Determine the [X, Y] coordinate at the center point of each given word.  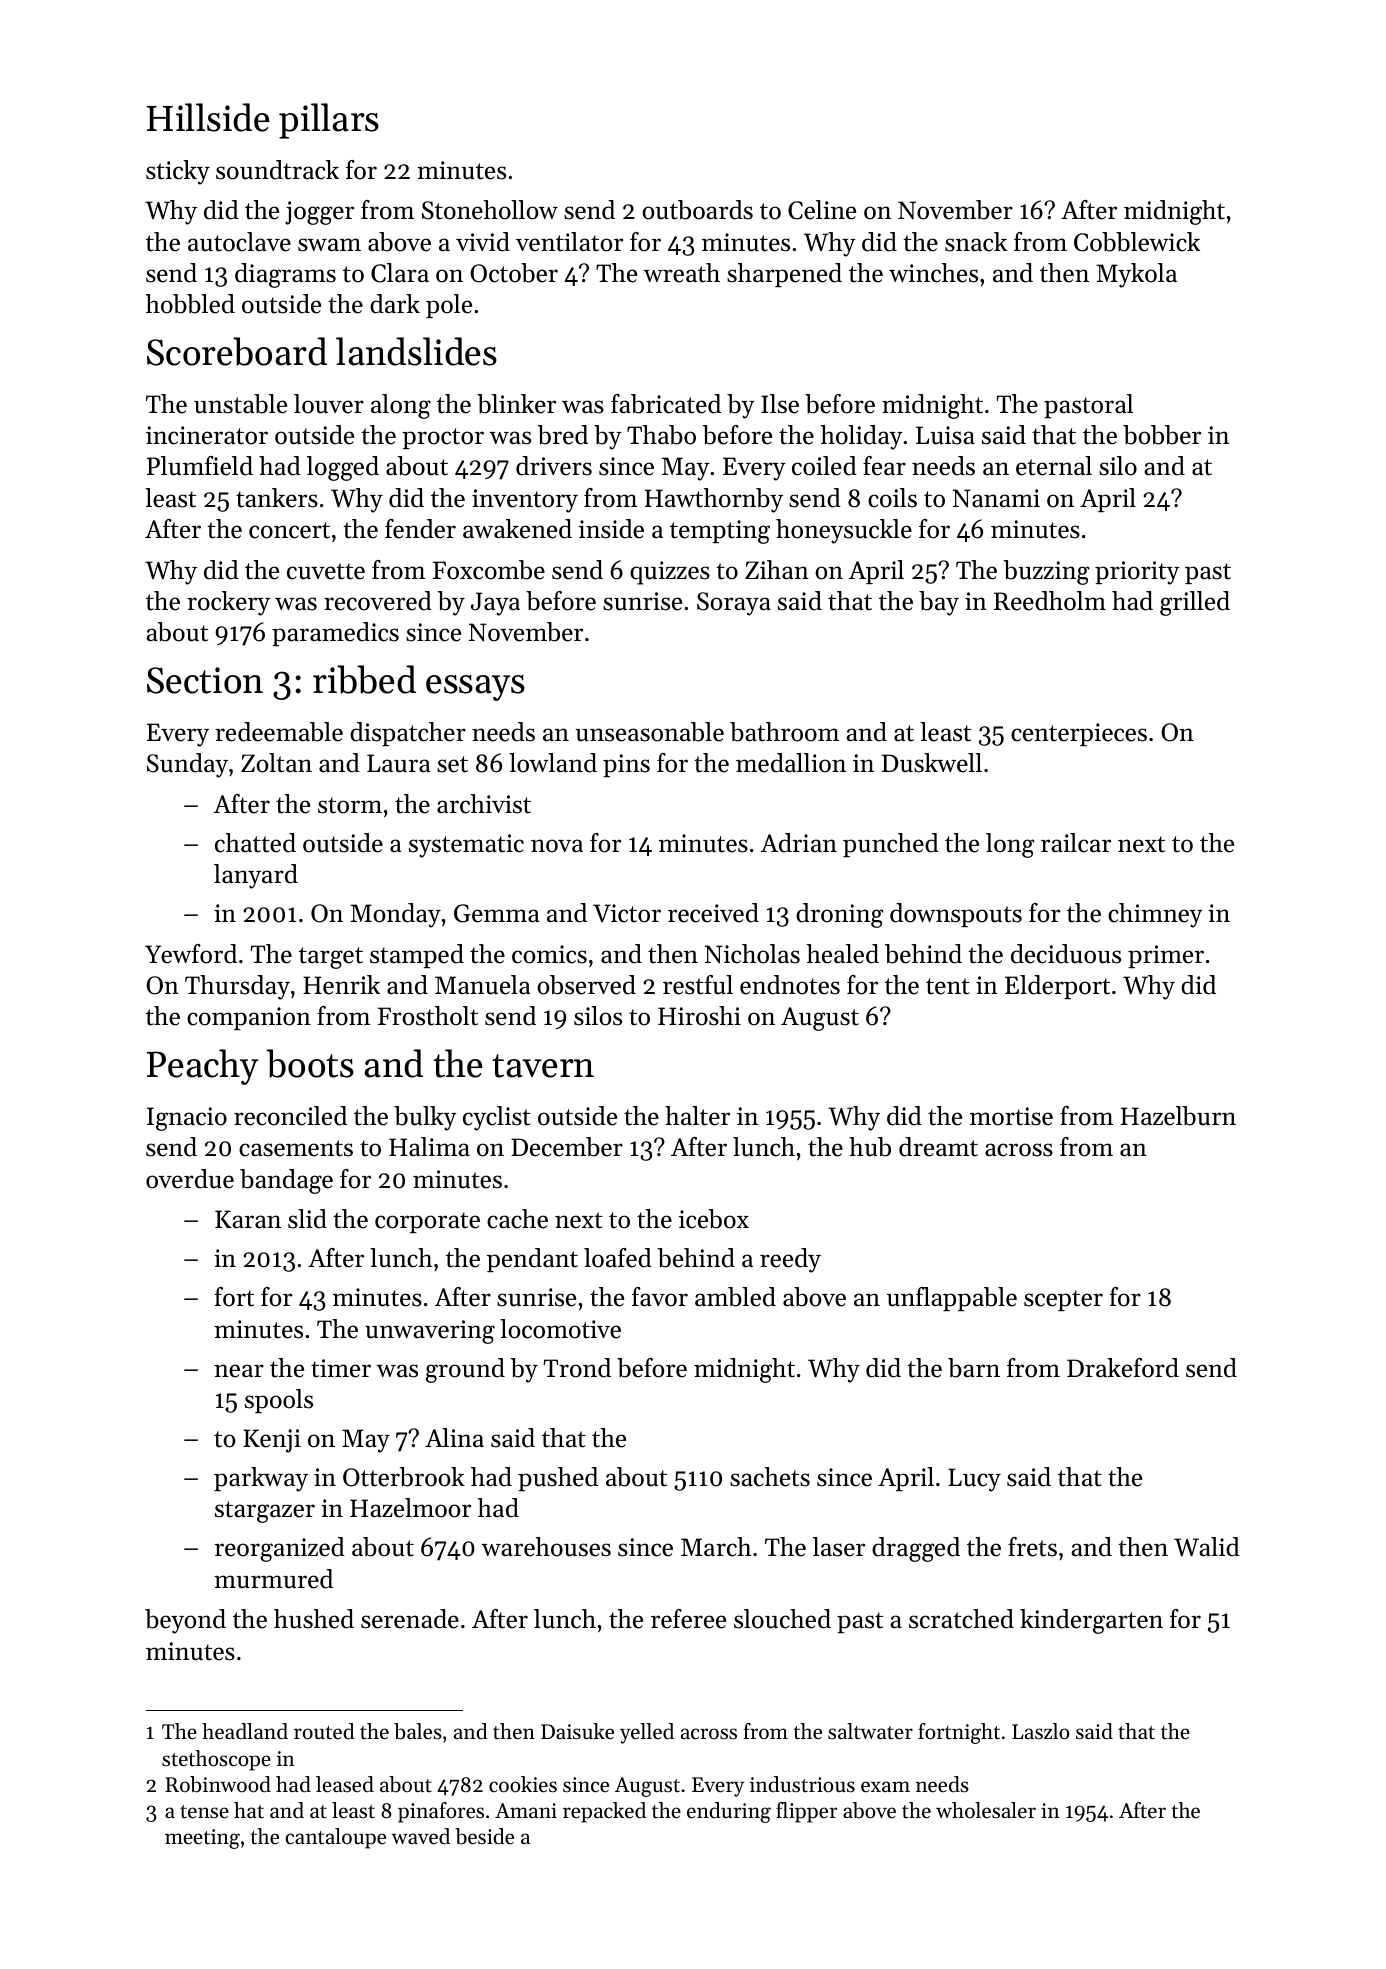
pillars [329, 121]
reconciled [290, 1116]
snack [976, 242]
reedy [790, 1260]
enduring [729, 1812]
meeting [202, 1839]
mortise [1011, 1116]
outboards [697, 210]
